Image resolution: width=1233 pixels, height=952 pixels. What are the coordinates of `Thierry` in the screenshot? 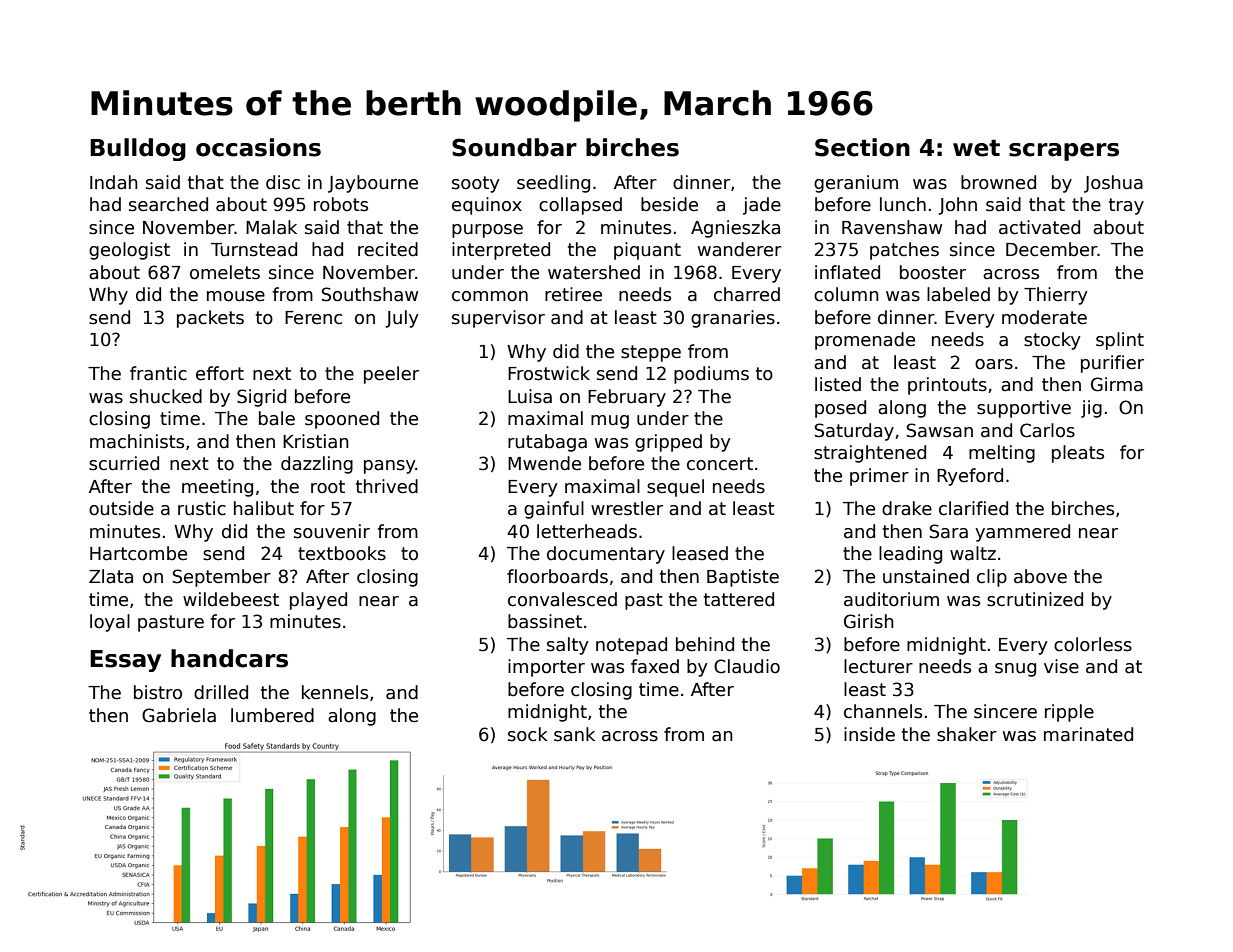 It's located at (1055, 296).
